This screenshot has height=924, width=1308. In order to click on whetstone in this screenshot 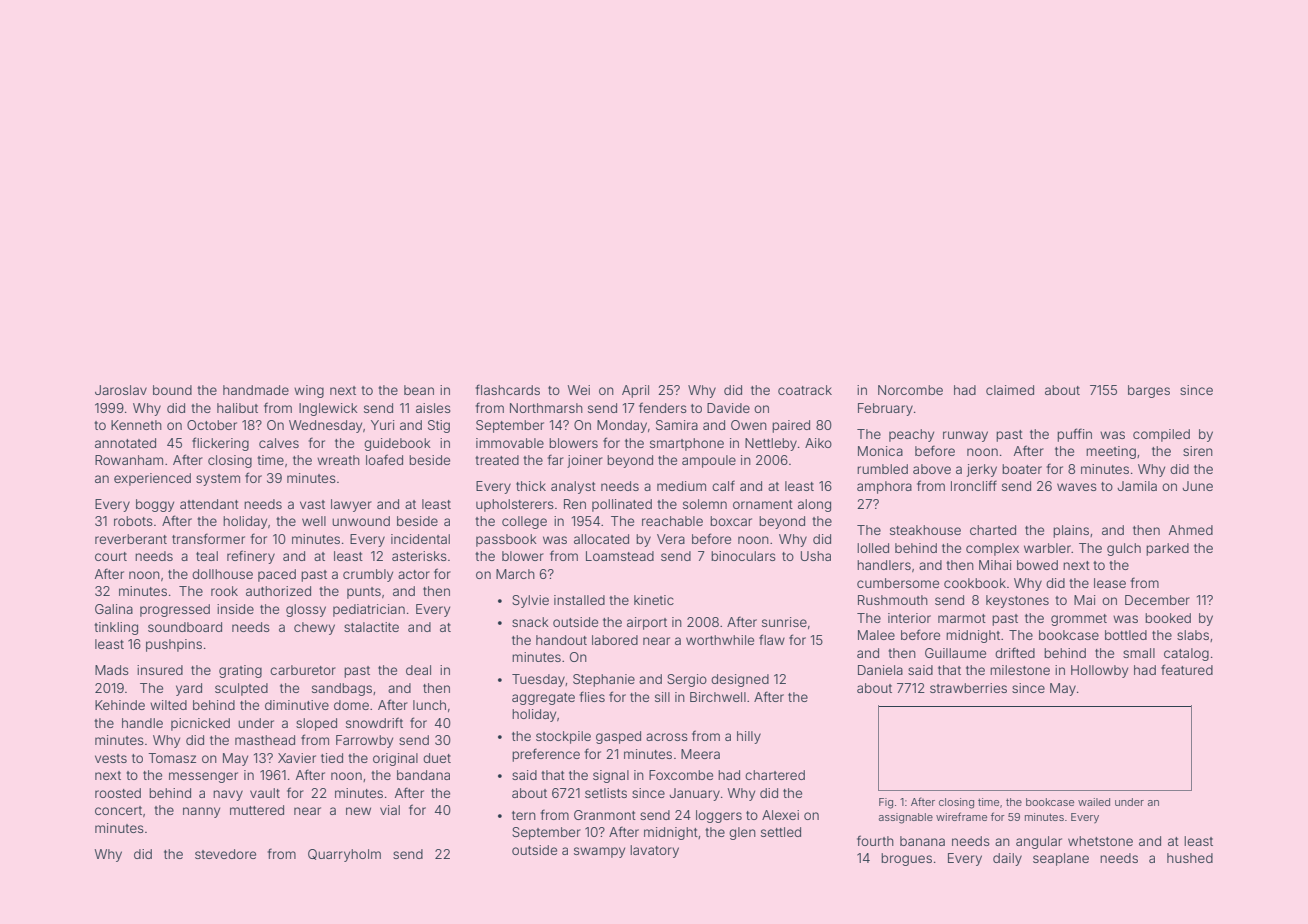, I will do `click(1100, 841)`.
